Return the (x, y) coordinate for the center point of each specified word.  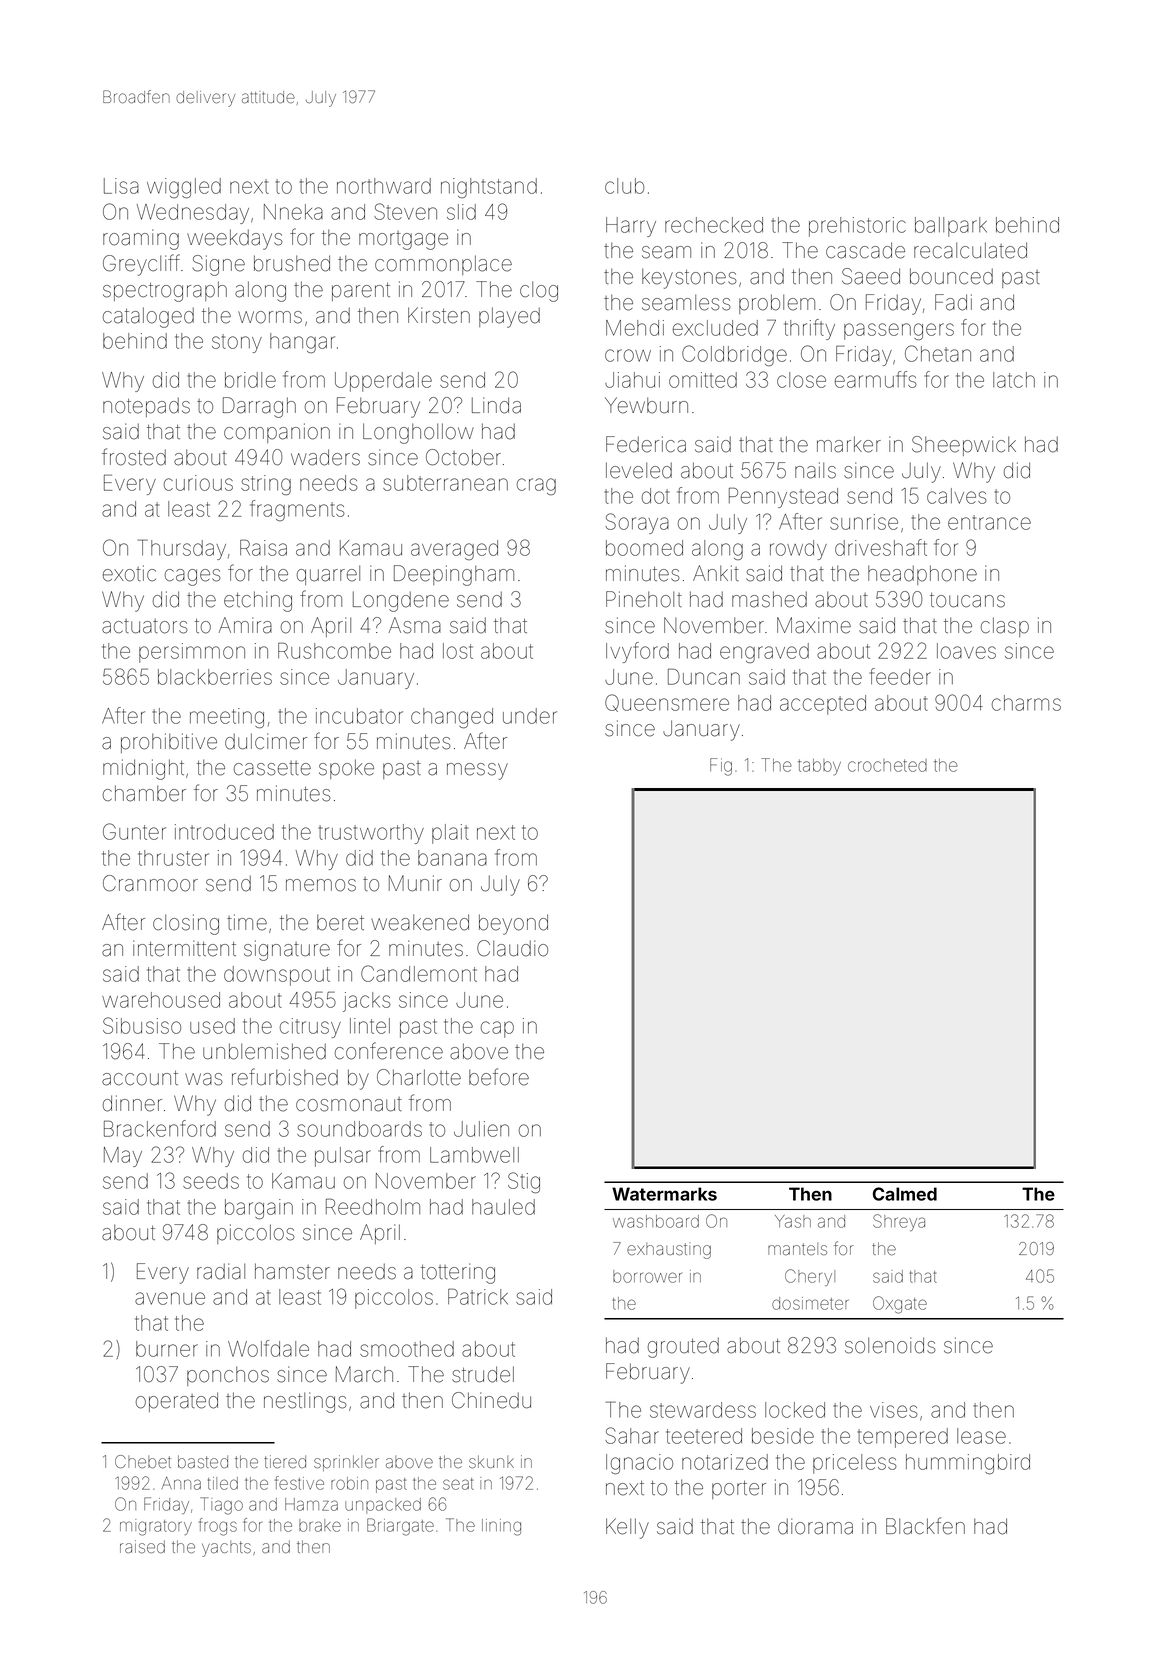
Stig (524, 1182)
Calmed (905, 1194)
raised (142, 1546)
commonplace (443, 265)
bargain (259, 1209)
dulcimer (266, 741)
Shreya (899, 1222)
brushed (292, 263)
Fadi (953, 302)
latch (1014, 380)
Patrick (478, 1297)
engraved (764, 653)
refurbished (285, 1077)
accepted (823, 705)
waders (325, 457)
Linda (496, 405)
